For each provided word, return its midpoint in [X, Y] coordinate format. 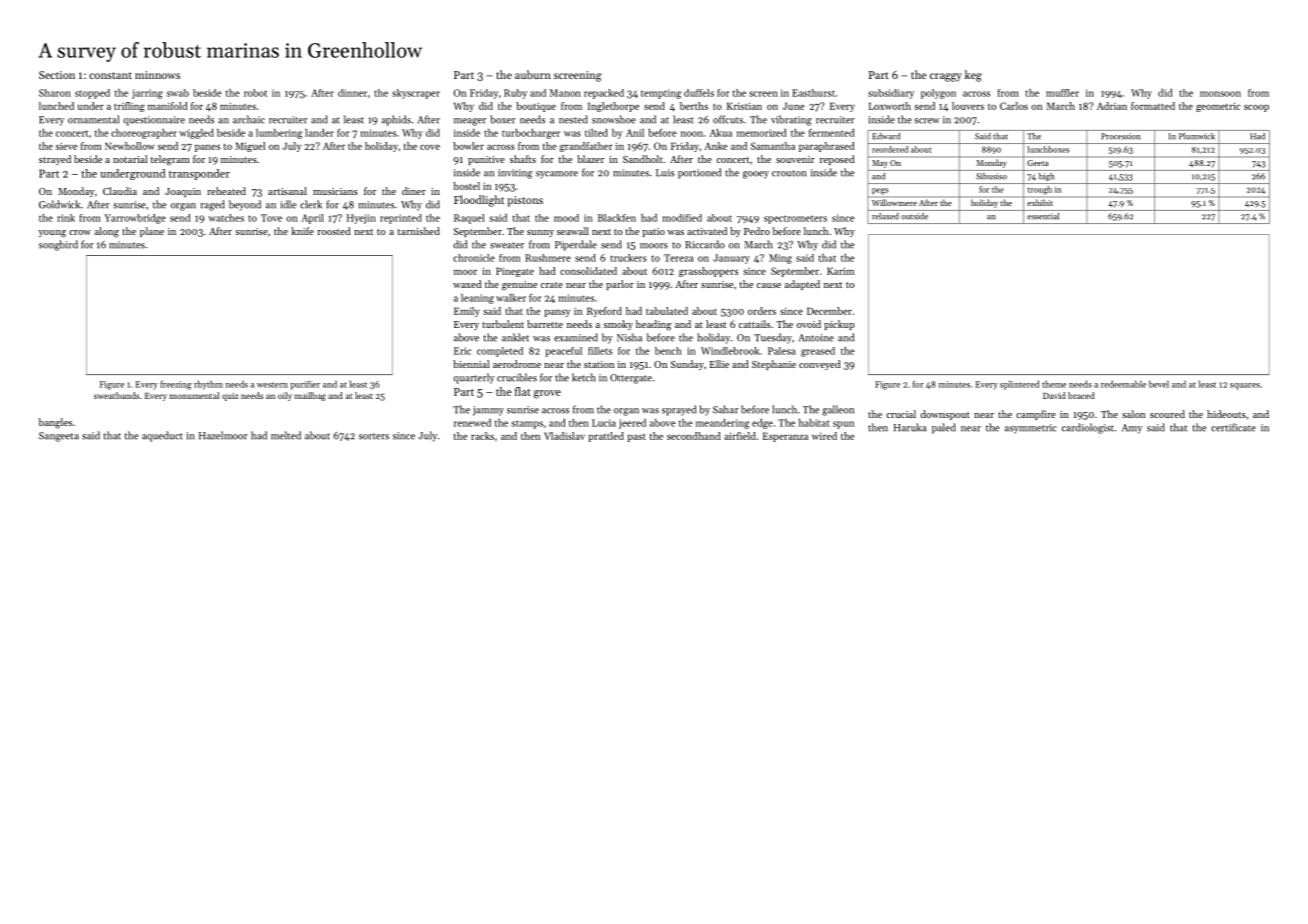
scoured [1167, 414]
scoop [1256, 108]
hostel [466, 186]
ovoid [809, 324]
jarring [147, 94]
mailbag [310, 396]
